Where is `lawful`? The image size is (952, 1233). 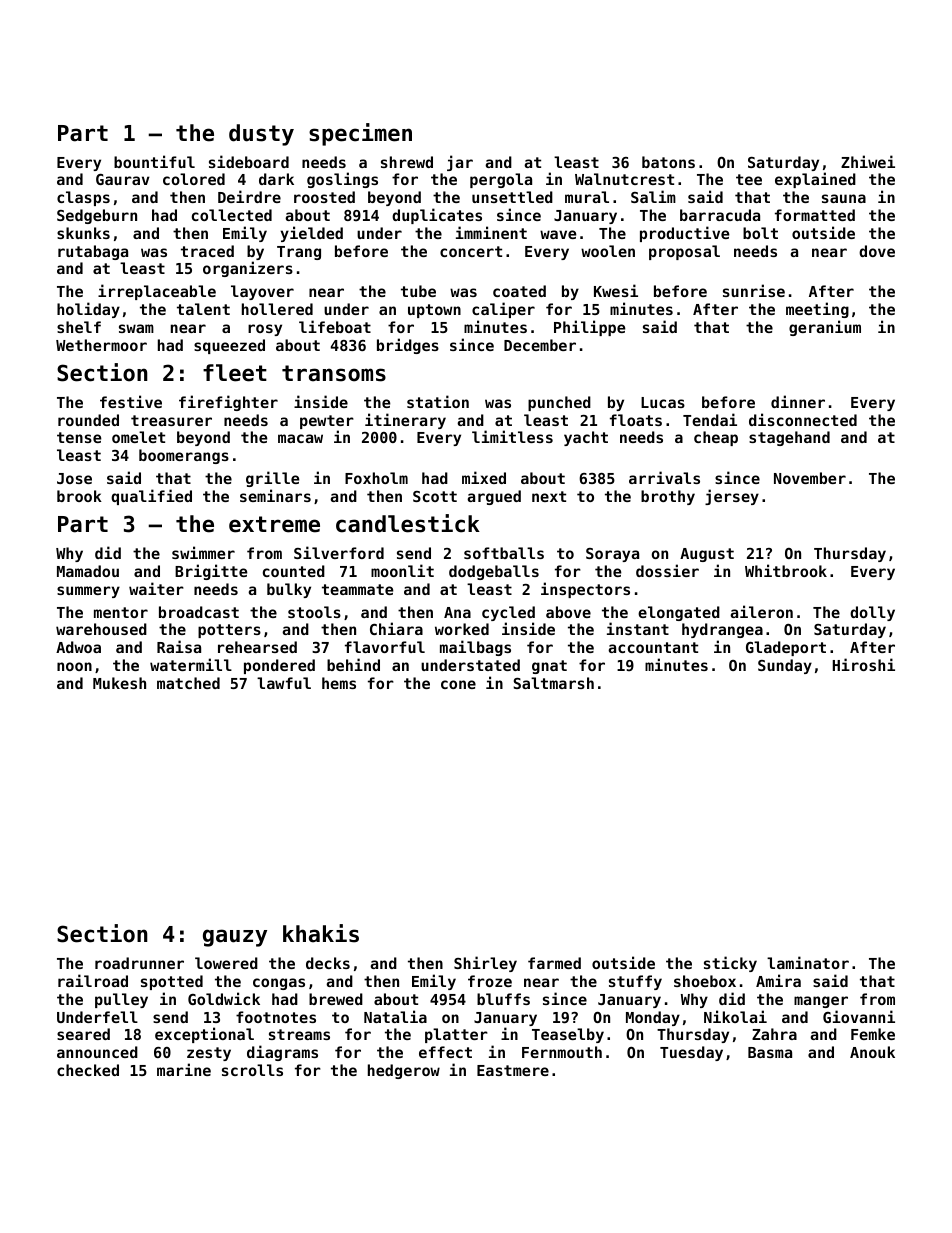 lawful is located at coordinates (284, 683).
